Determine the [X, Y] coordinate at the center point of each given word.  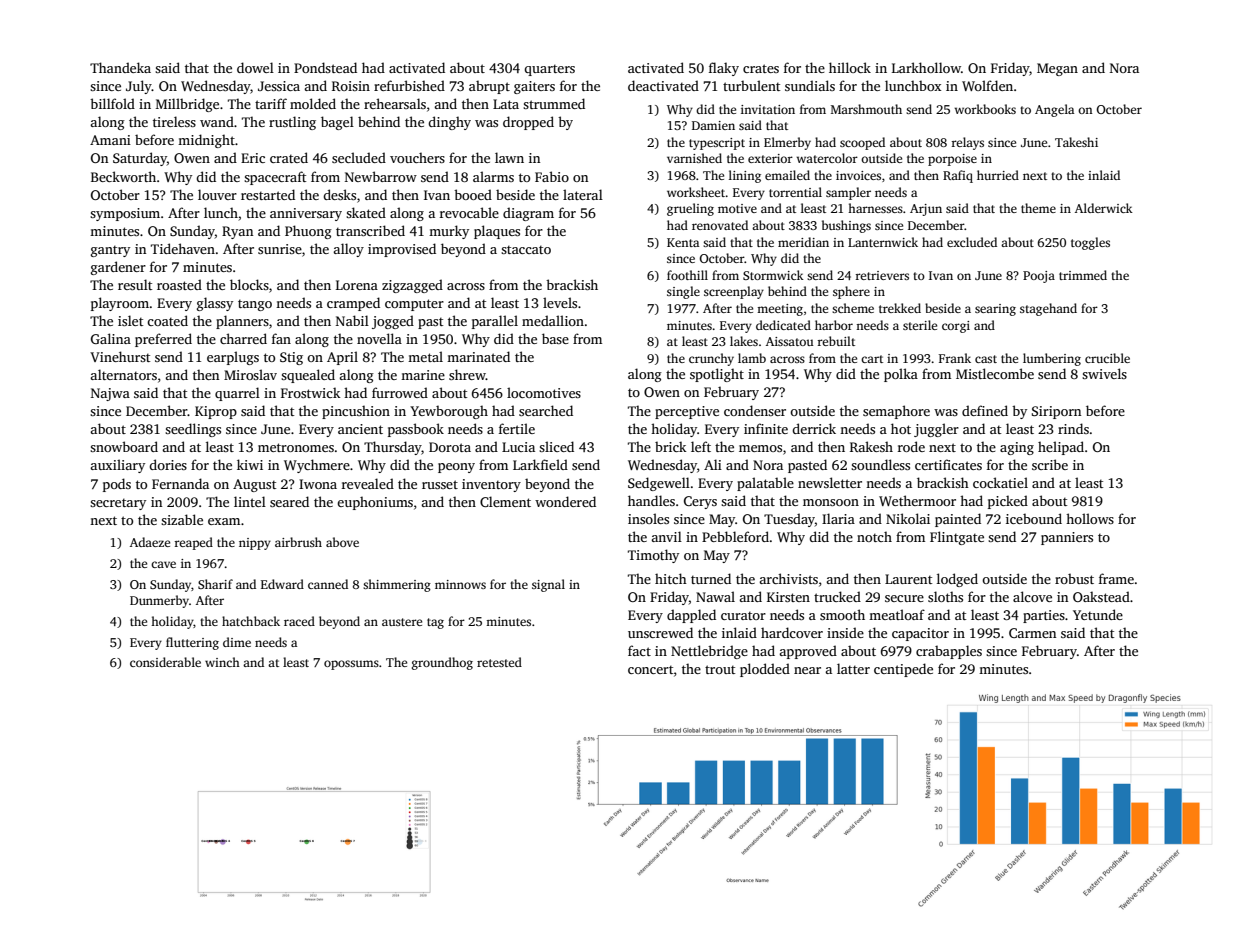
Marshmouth [866, 109]
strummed [554, 103]
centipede [903, 670]
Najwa [110, 394]
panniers [1067, 538]
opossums [351, 665]
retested [499, 662]
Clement [505, 501]
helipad [1061, 448]
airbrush [298, 542]
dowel [255, 67]
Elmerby [787, 143]
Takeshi [1076, 142]
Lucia [518, 447]
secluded [359, 157]
